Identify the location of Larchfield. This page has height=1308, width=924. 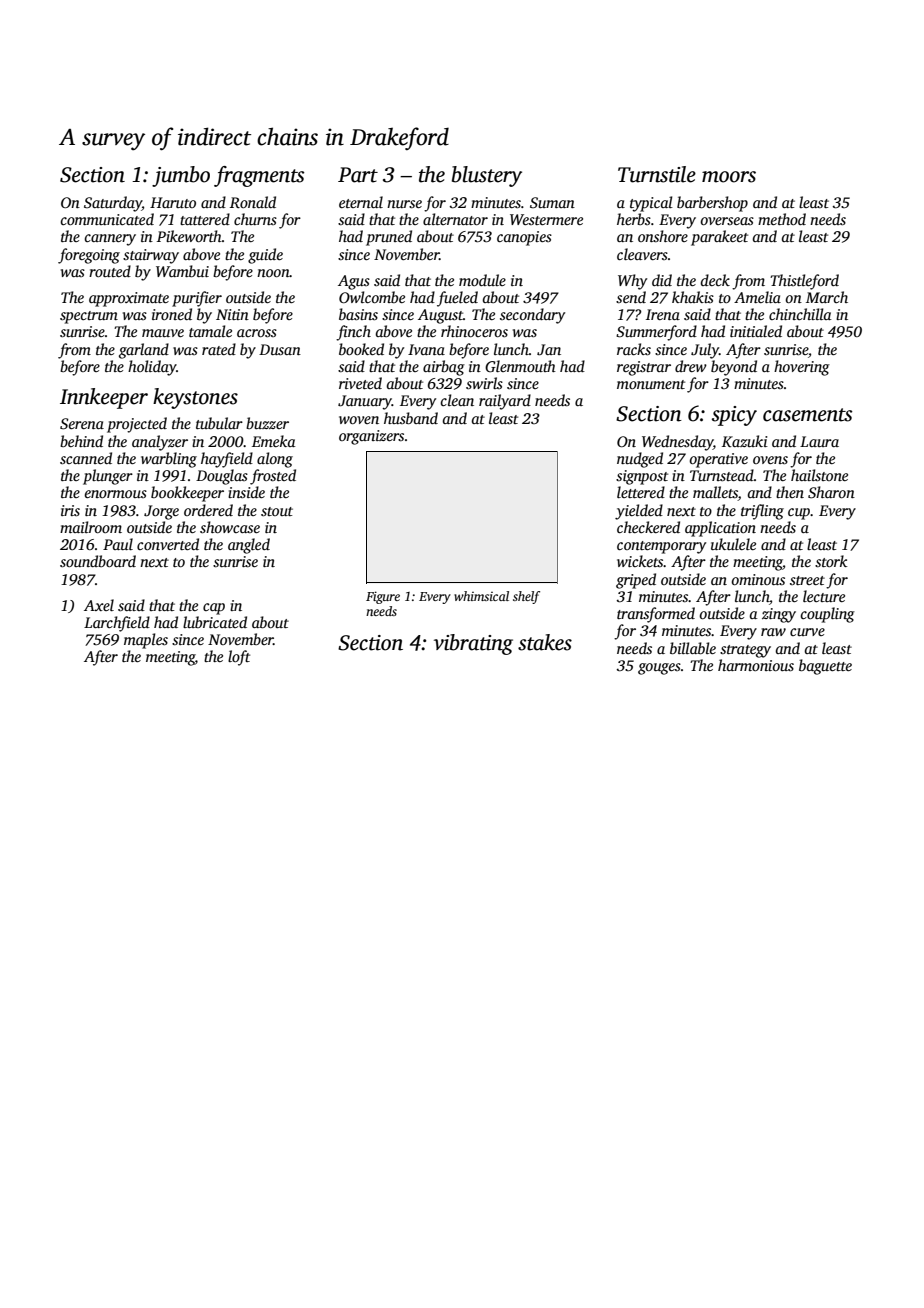
(117, 624).
